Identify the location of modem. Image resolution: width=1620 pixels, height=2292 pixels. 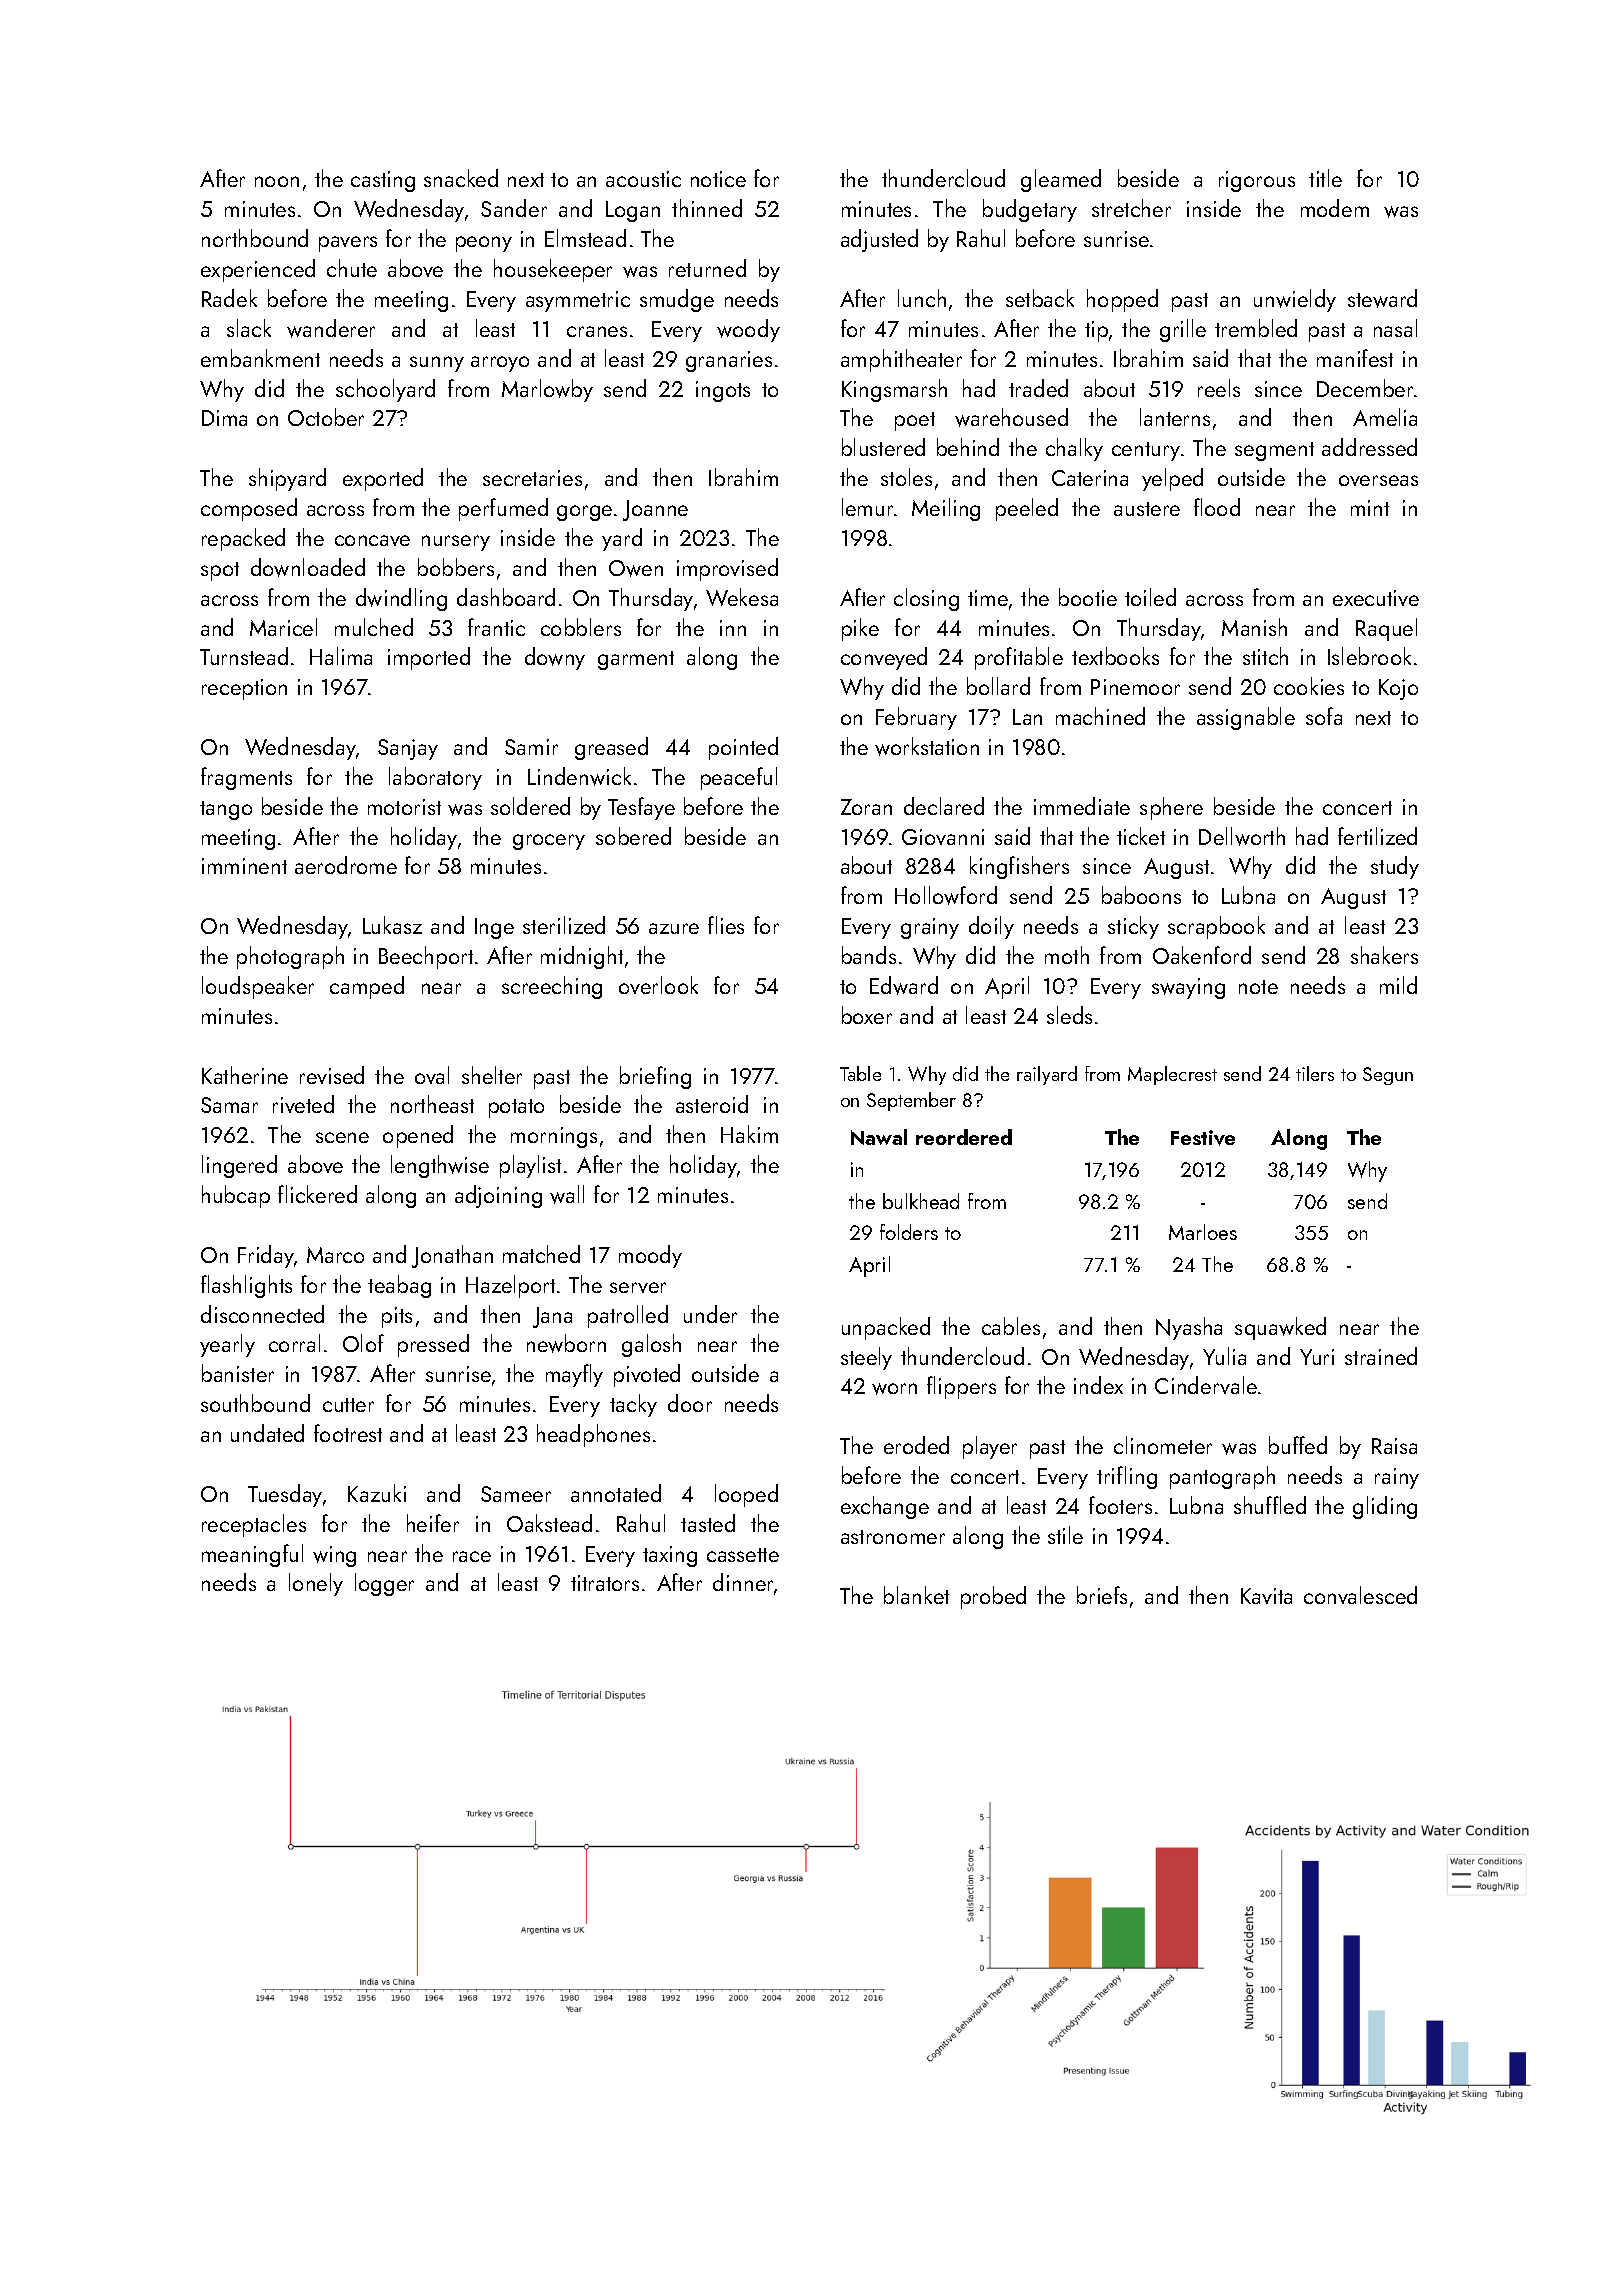
(1335, 208).
